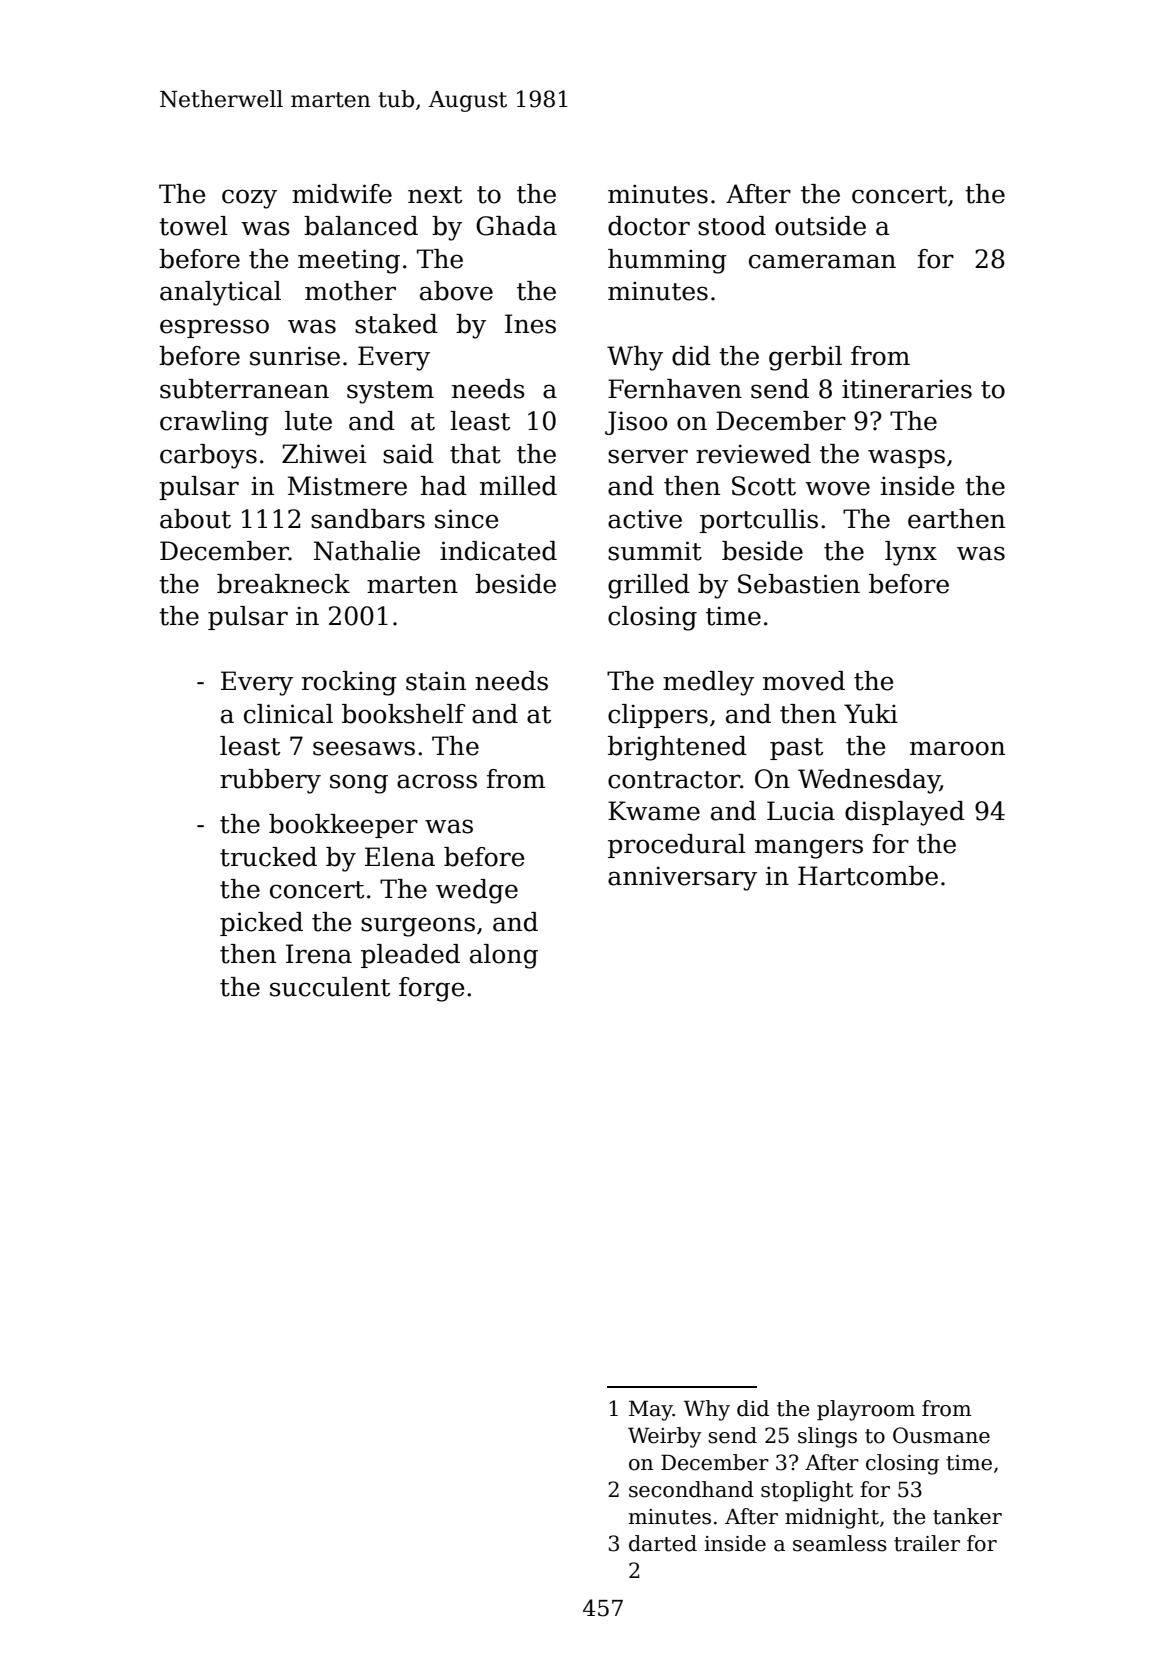  I want to click on succulent, so click(330, 987).
